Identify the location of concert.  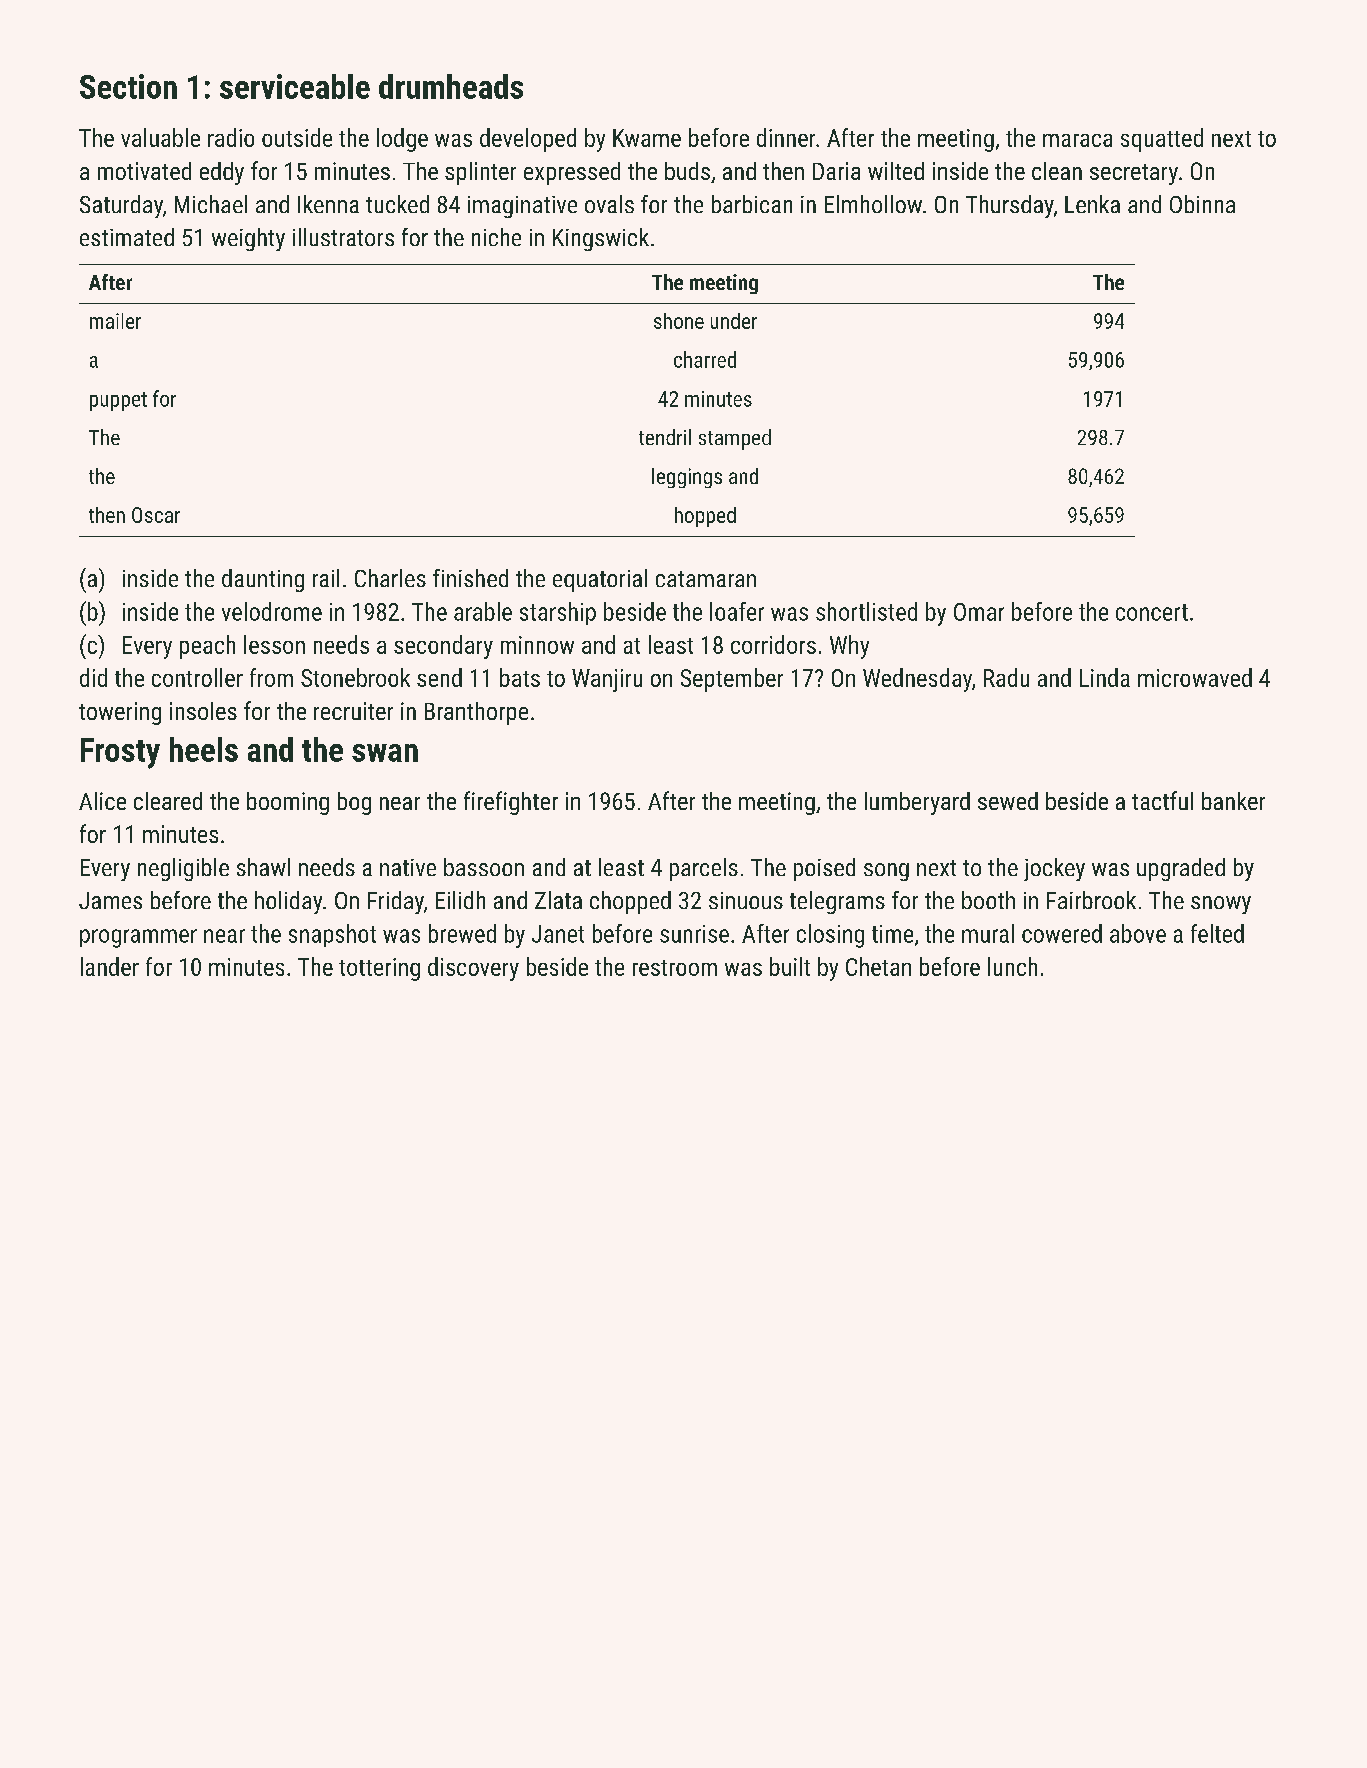
(1152, 612).
